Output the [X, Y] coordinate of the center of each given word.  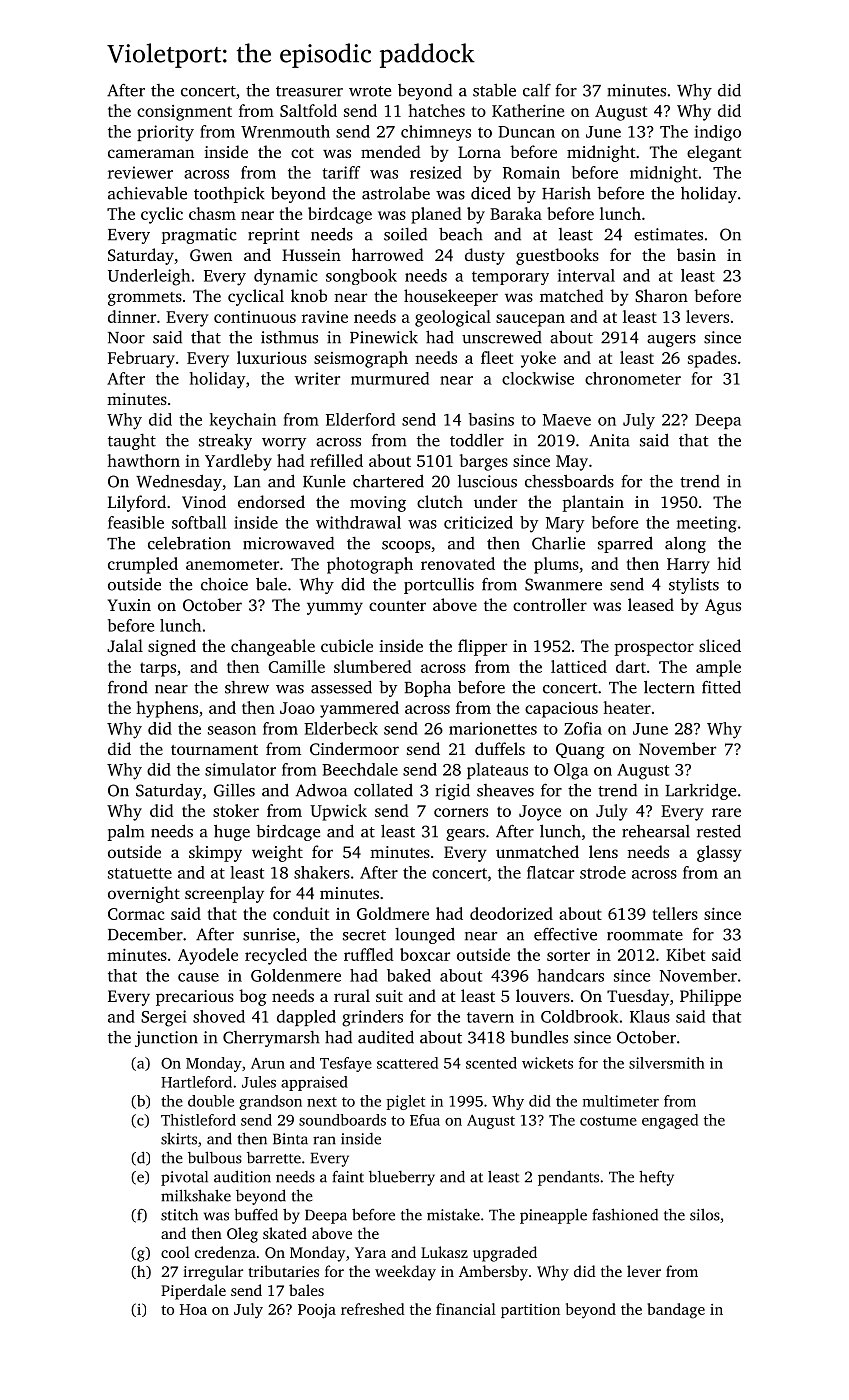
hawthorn [143, 460]
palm [126, 833]
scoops [406, 547]
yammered [359, 709]
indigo [718, 133]
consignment [184, 113]
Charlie [558, 543]
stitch [179, 1215]
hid [729, 563]
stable [494, 90]
